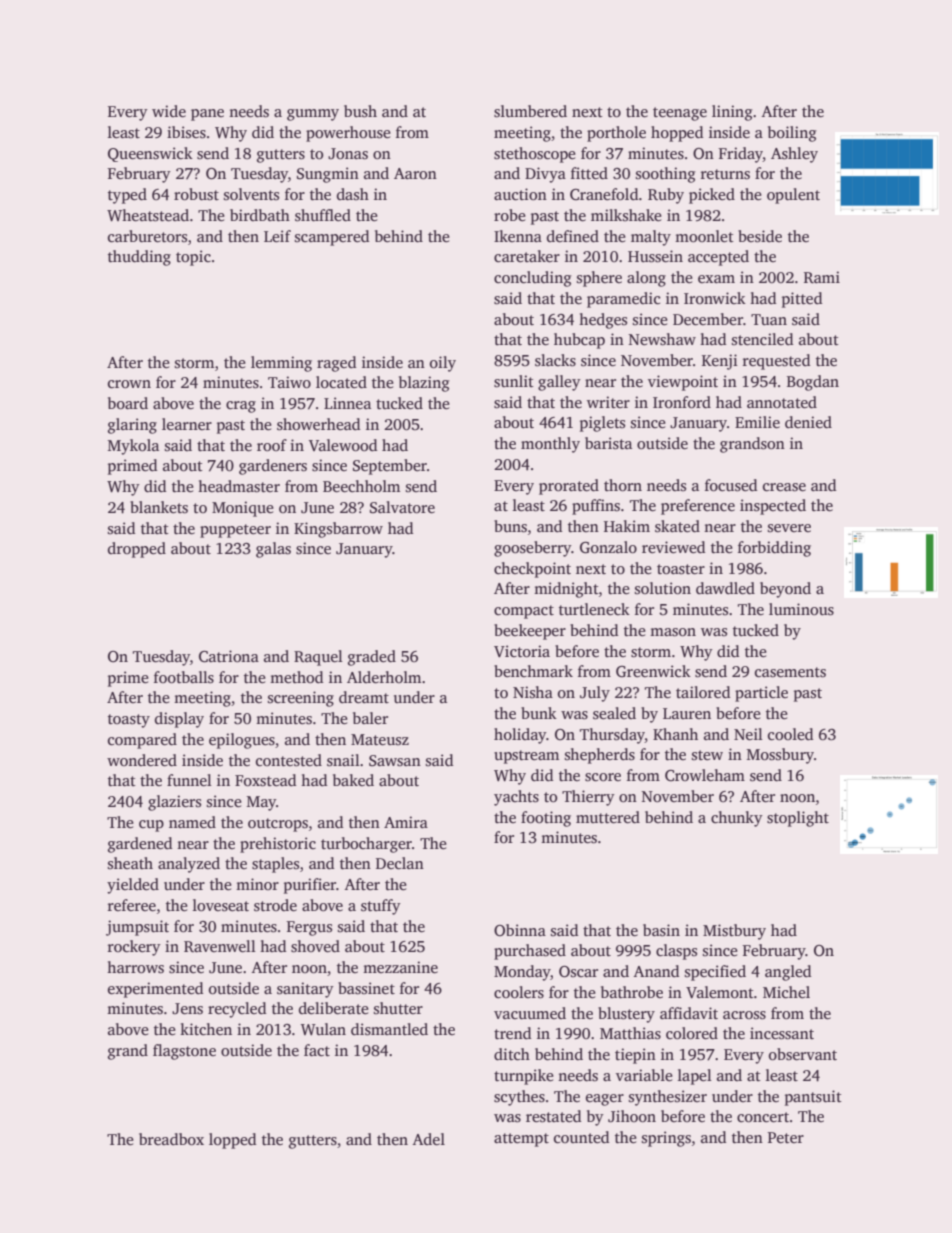  I want to click on severe, so click(789, 528).
